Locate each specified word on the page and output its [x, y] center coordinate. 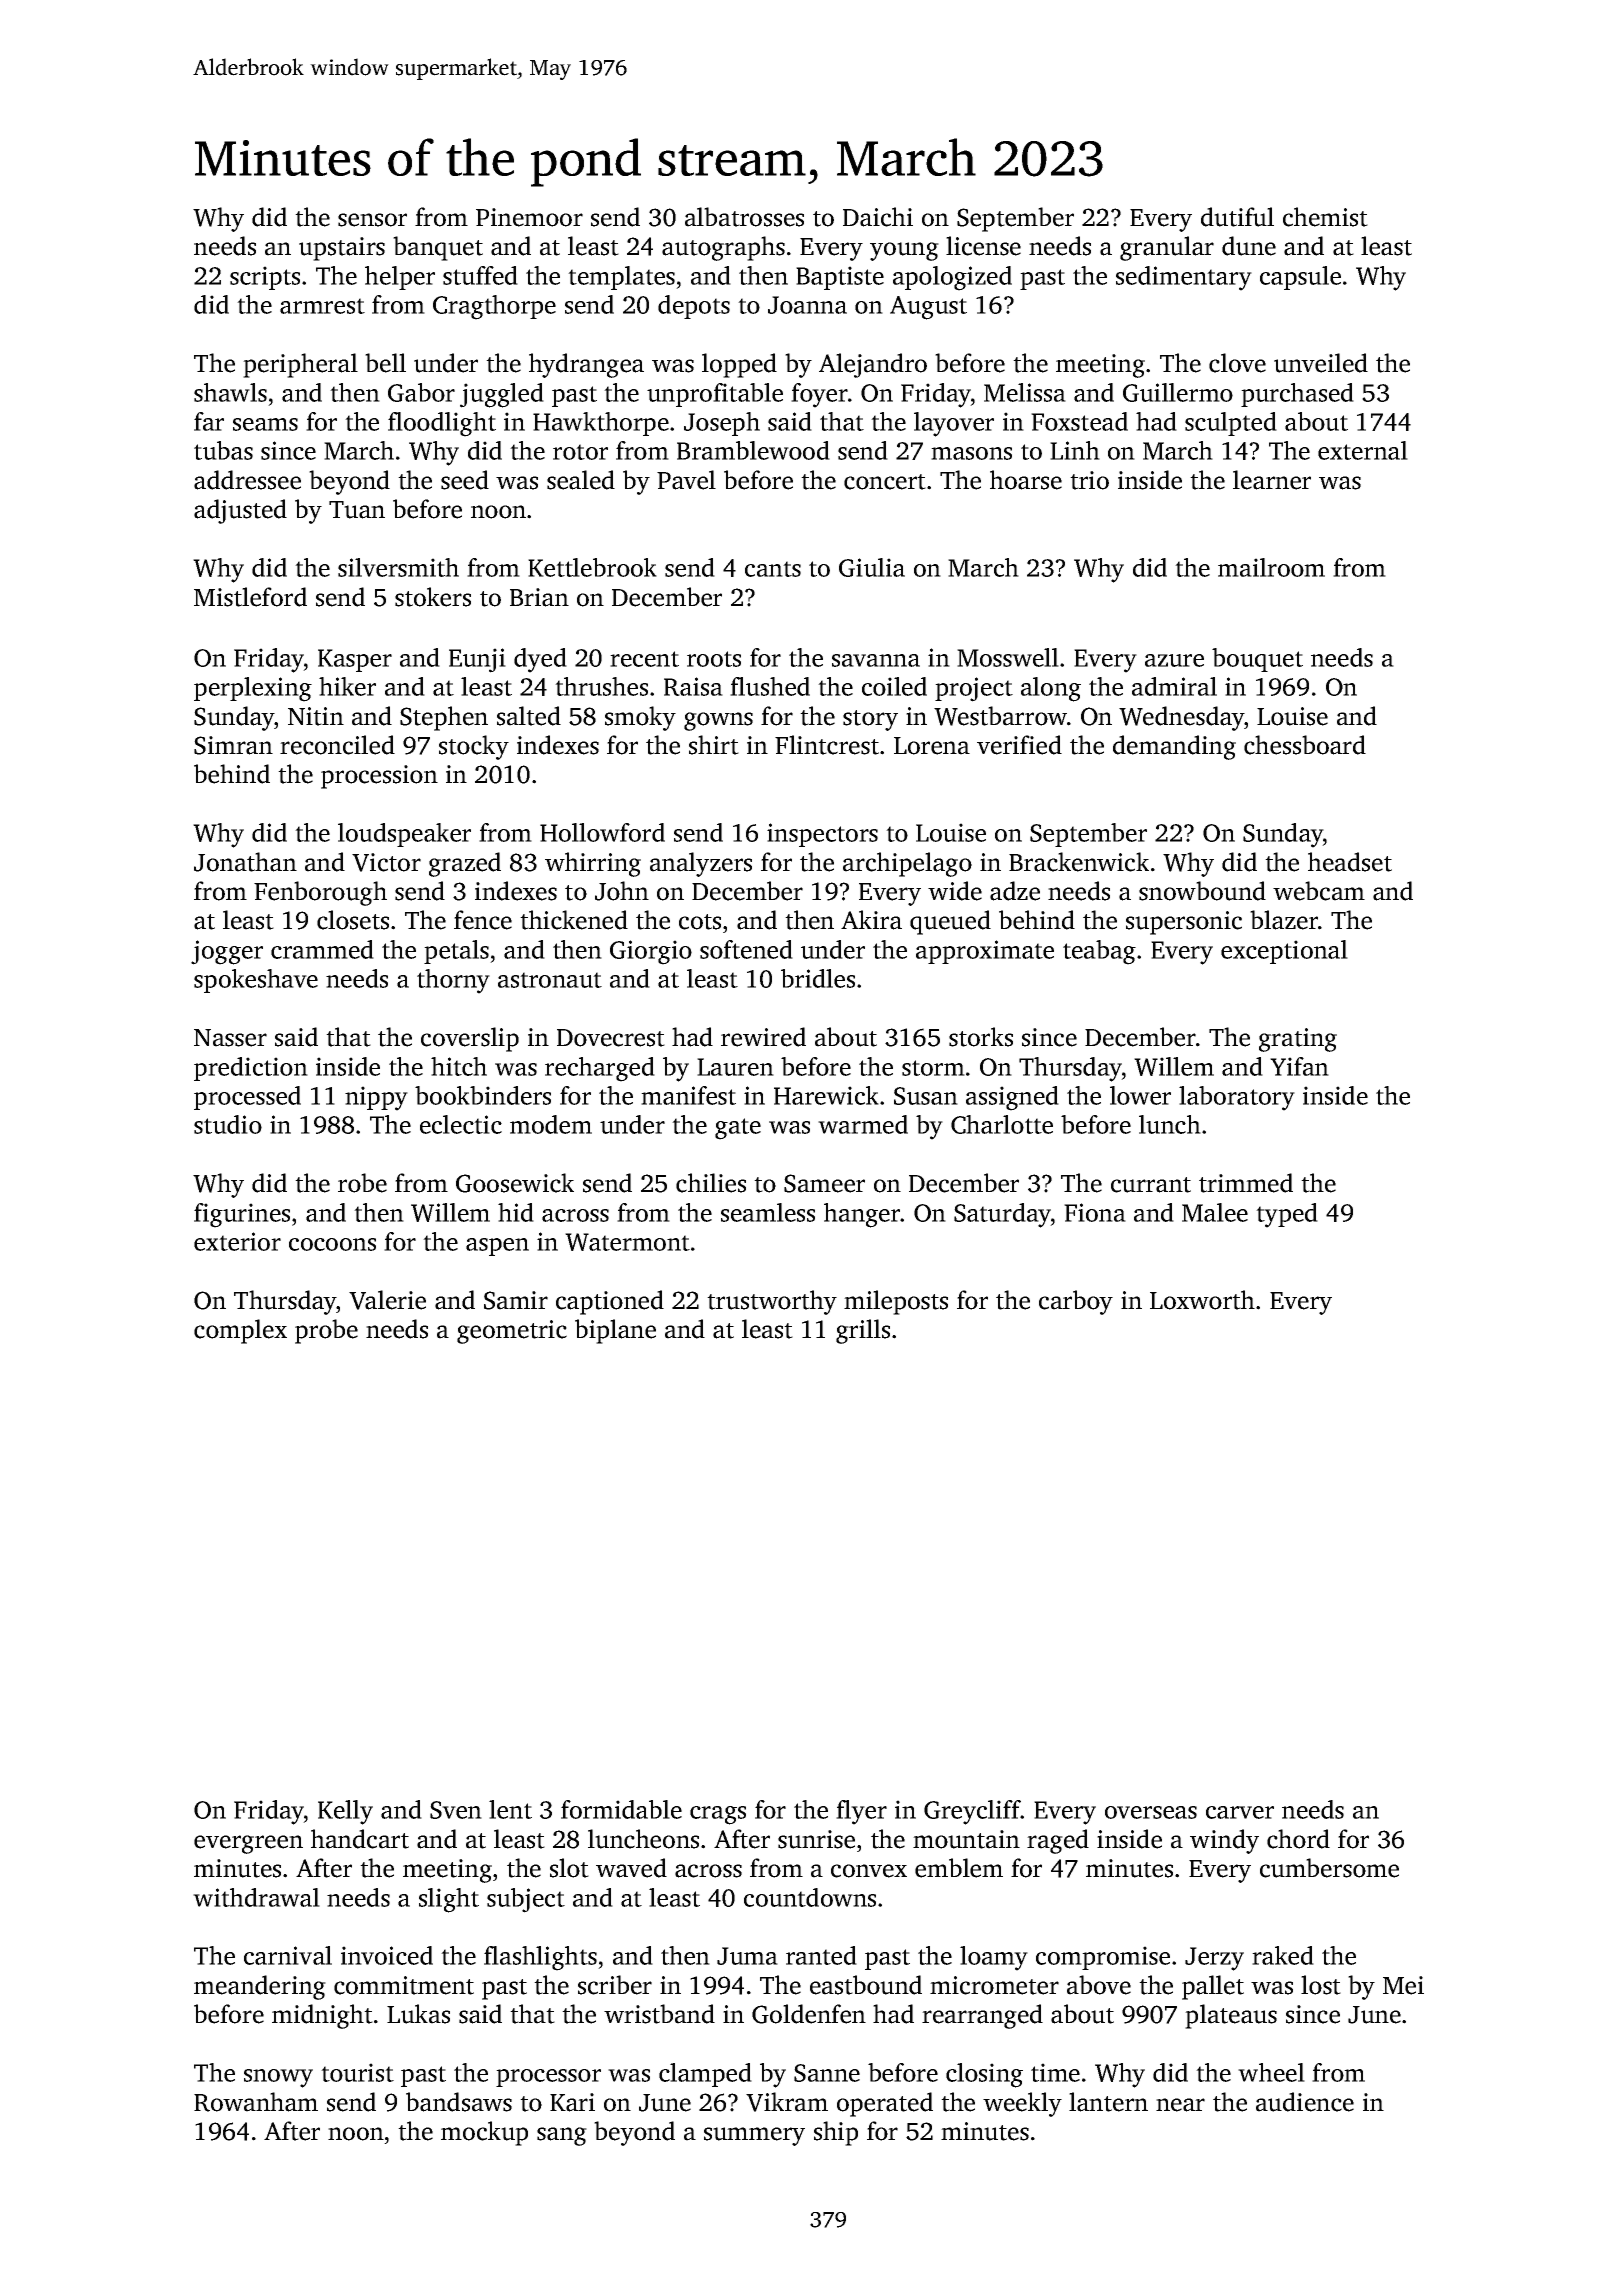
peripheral [300, 365]
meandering [260, 1987]
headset [1350, 862]
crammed [322, 949]
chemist [1325, 217]
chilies [711, 1183]
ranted [821, 1955]
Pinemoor [529, 217]
